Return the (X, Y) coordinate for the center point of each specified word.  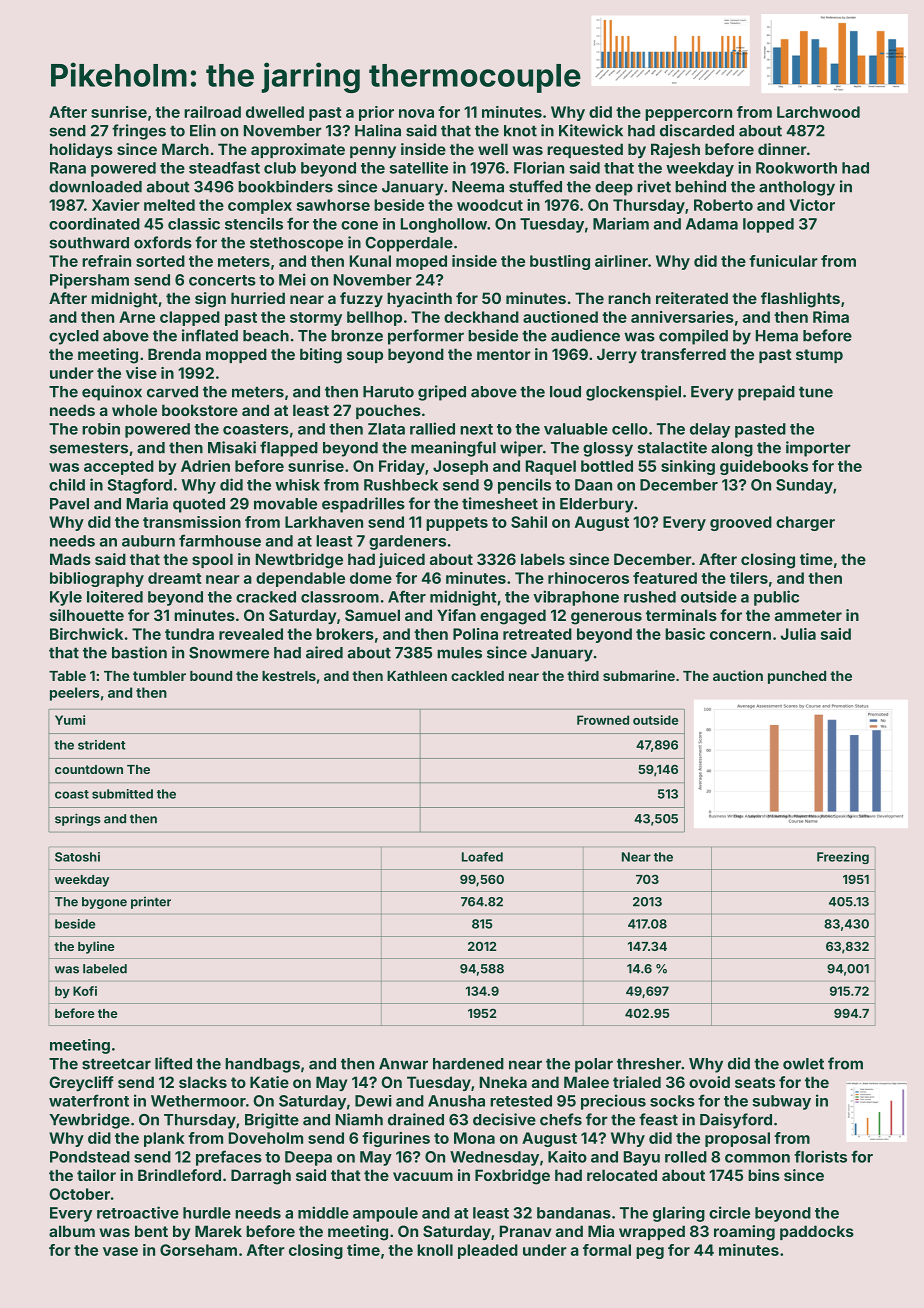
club (280, 168)
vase (120, 1251)
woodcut (490, 205)
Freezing (843, 858)
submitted (122, 794)
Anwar (403, 1064)
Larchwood (818, 112)
